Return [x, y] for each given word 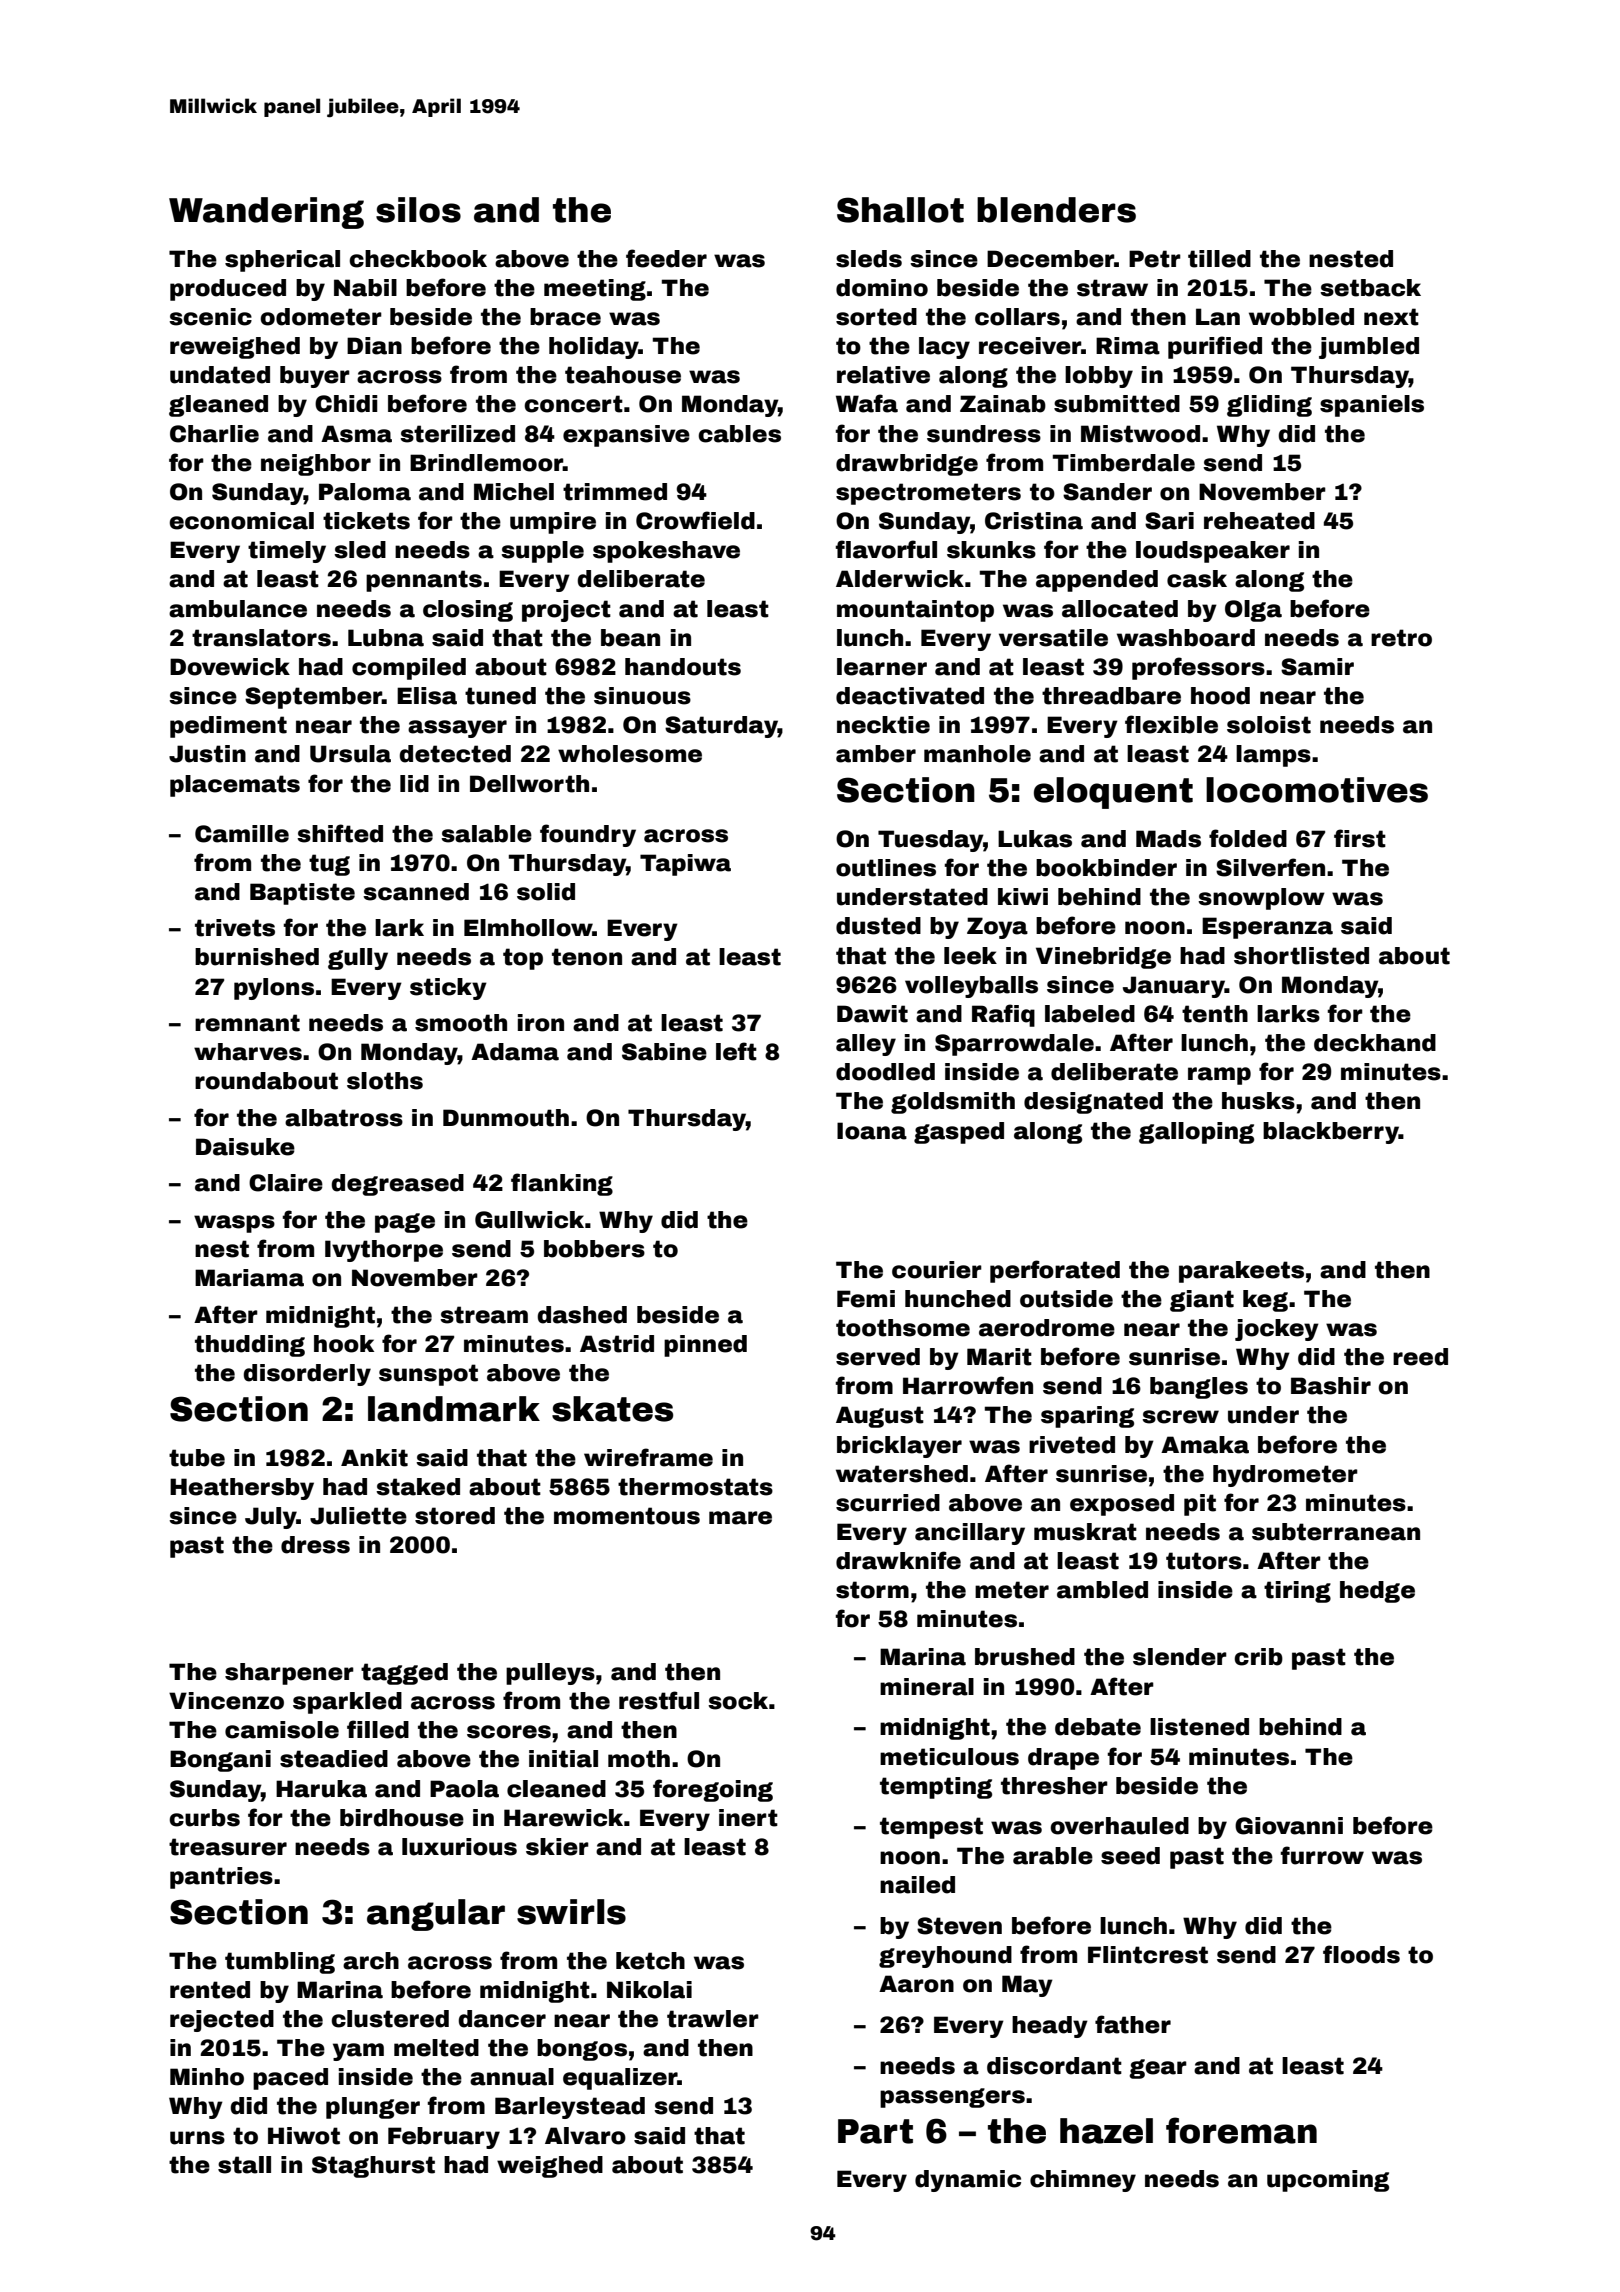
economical [241, 521]
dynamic [968, 2181]
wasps [234, 1224]
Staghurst [373, 2167]
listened [1199, 1727]
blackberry [1331, 1133]
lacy [944, 348]
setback [1370, 288]
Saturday [721, 727]
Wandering [266, 213]
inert [748, 1818]
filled [378, 1729]
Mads [1168, 839]
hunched [958, 1299]
